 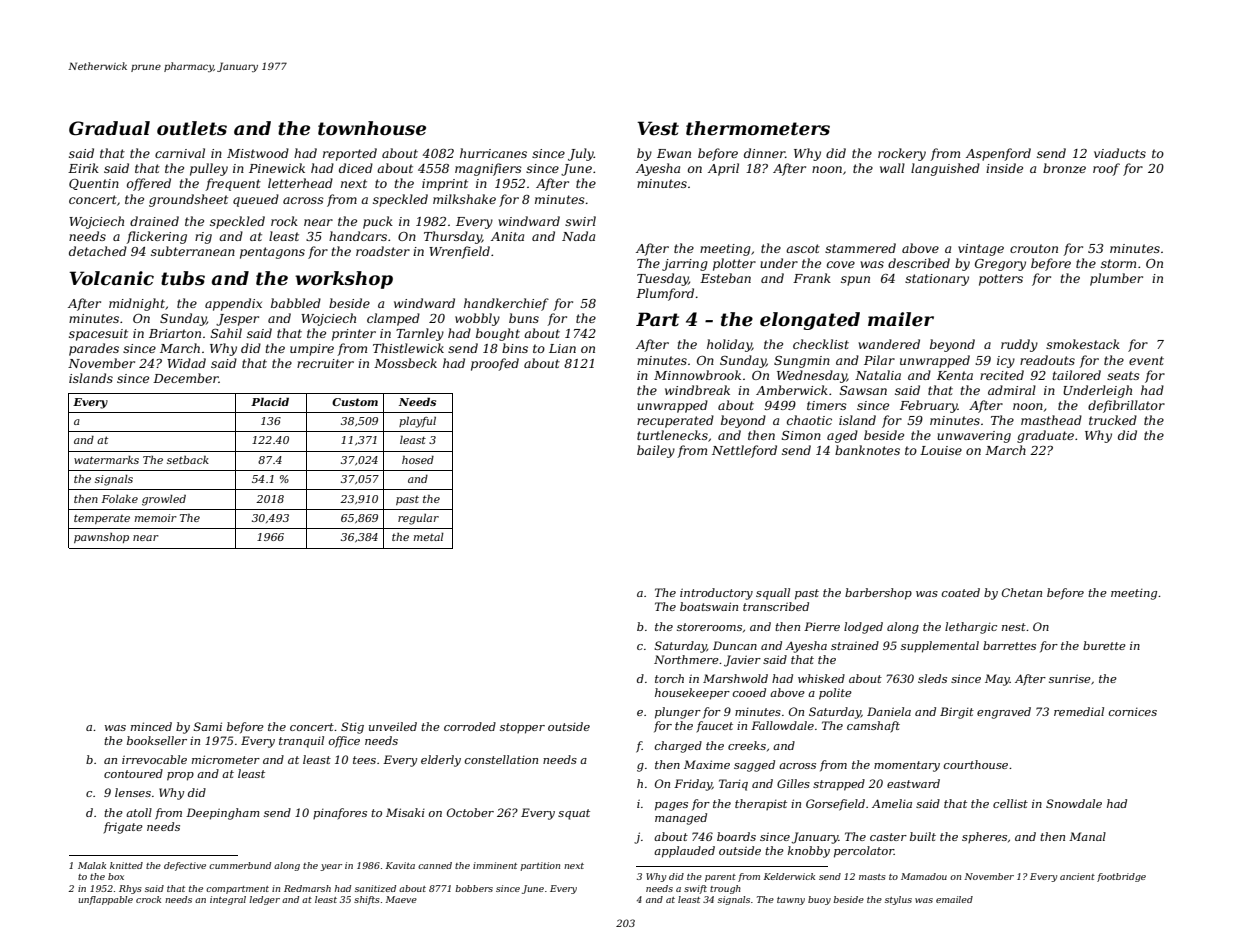 What do you see at coordinates (1120, 153) in the screenshot?
I see `viaducts` at bounding box center [1120, 153].
